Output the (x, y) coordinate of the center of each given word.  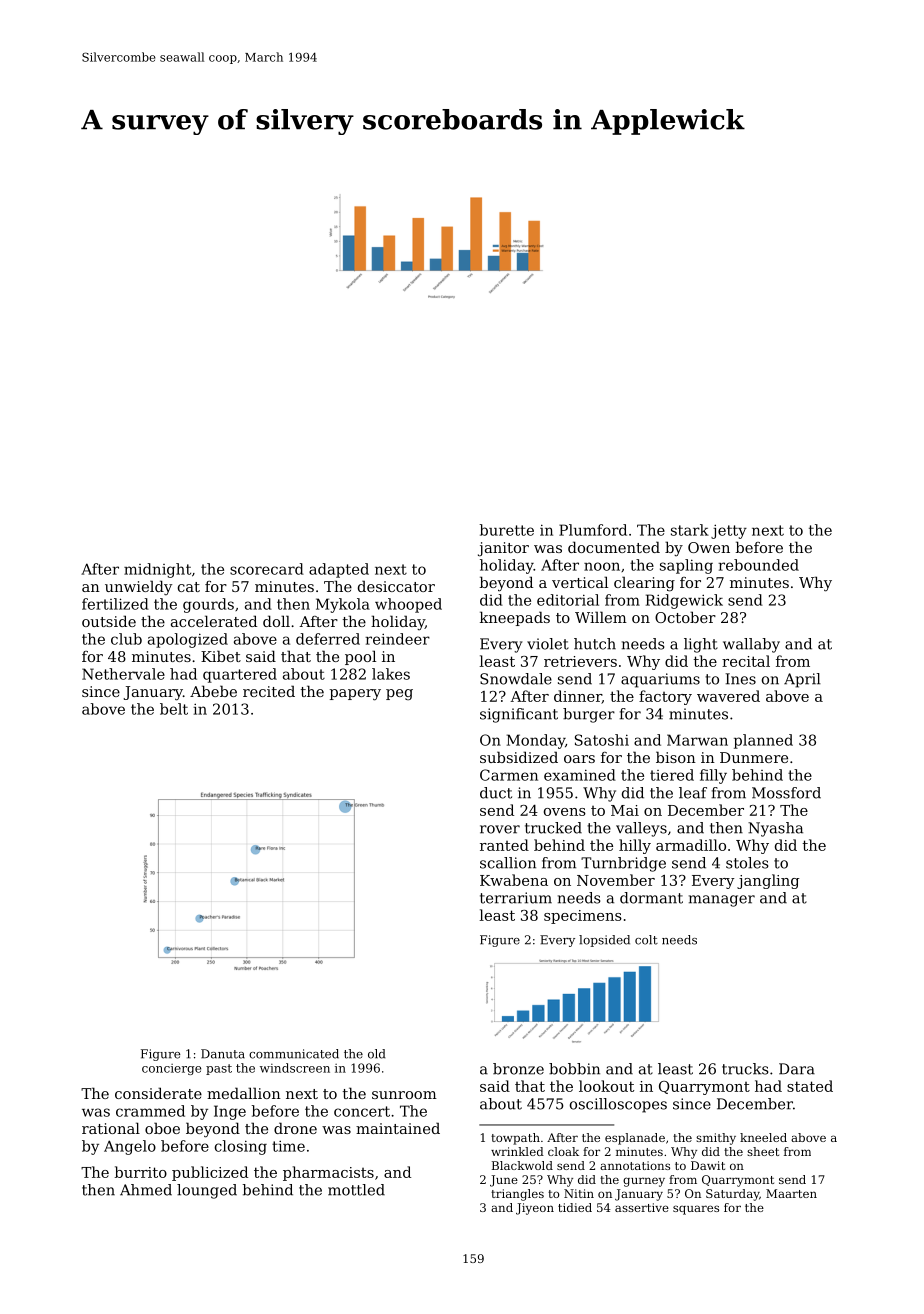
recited (269, 691)
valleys (641, 829)
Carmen (509, 775)
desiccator (396, 586)
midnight (157, 570)
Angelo (130, 1147)
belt (174, 709)
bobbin (574, 1069)
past (219, 1069)
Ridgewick (684, 601)
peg (399, 695)
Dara (797, 1069)
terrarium (516, 898)
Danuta (223, 1054)
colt (646, 940)
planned (763, 741)
